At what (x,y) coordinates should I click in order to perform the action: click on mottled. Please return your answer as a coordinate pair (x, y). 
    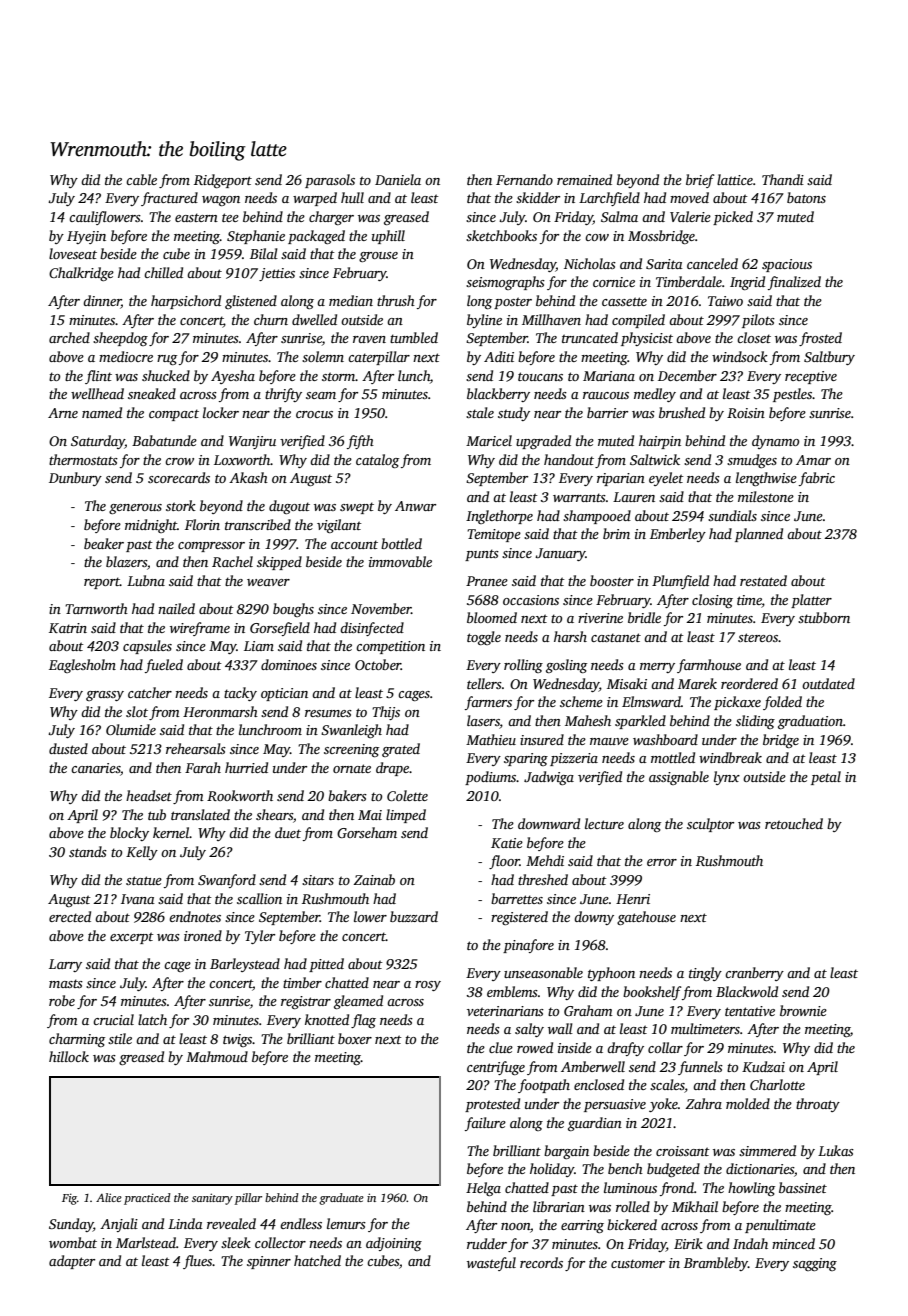
    Looking at the image, I should click on (673, 757).
